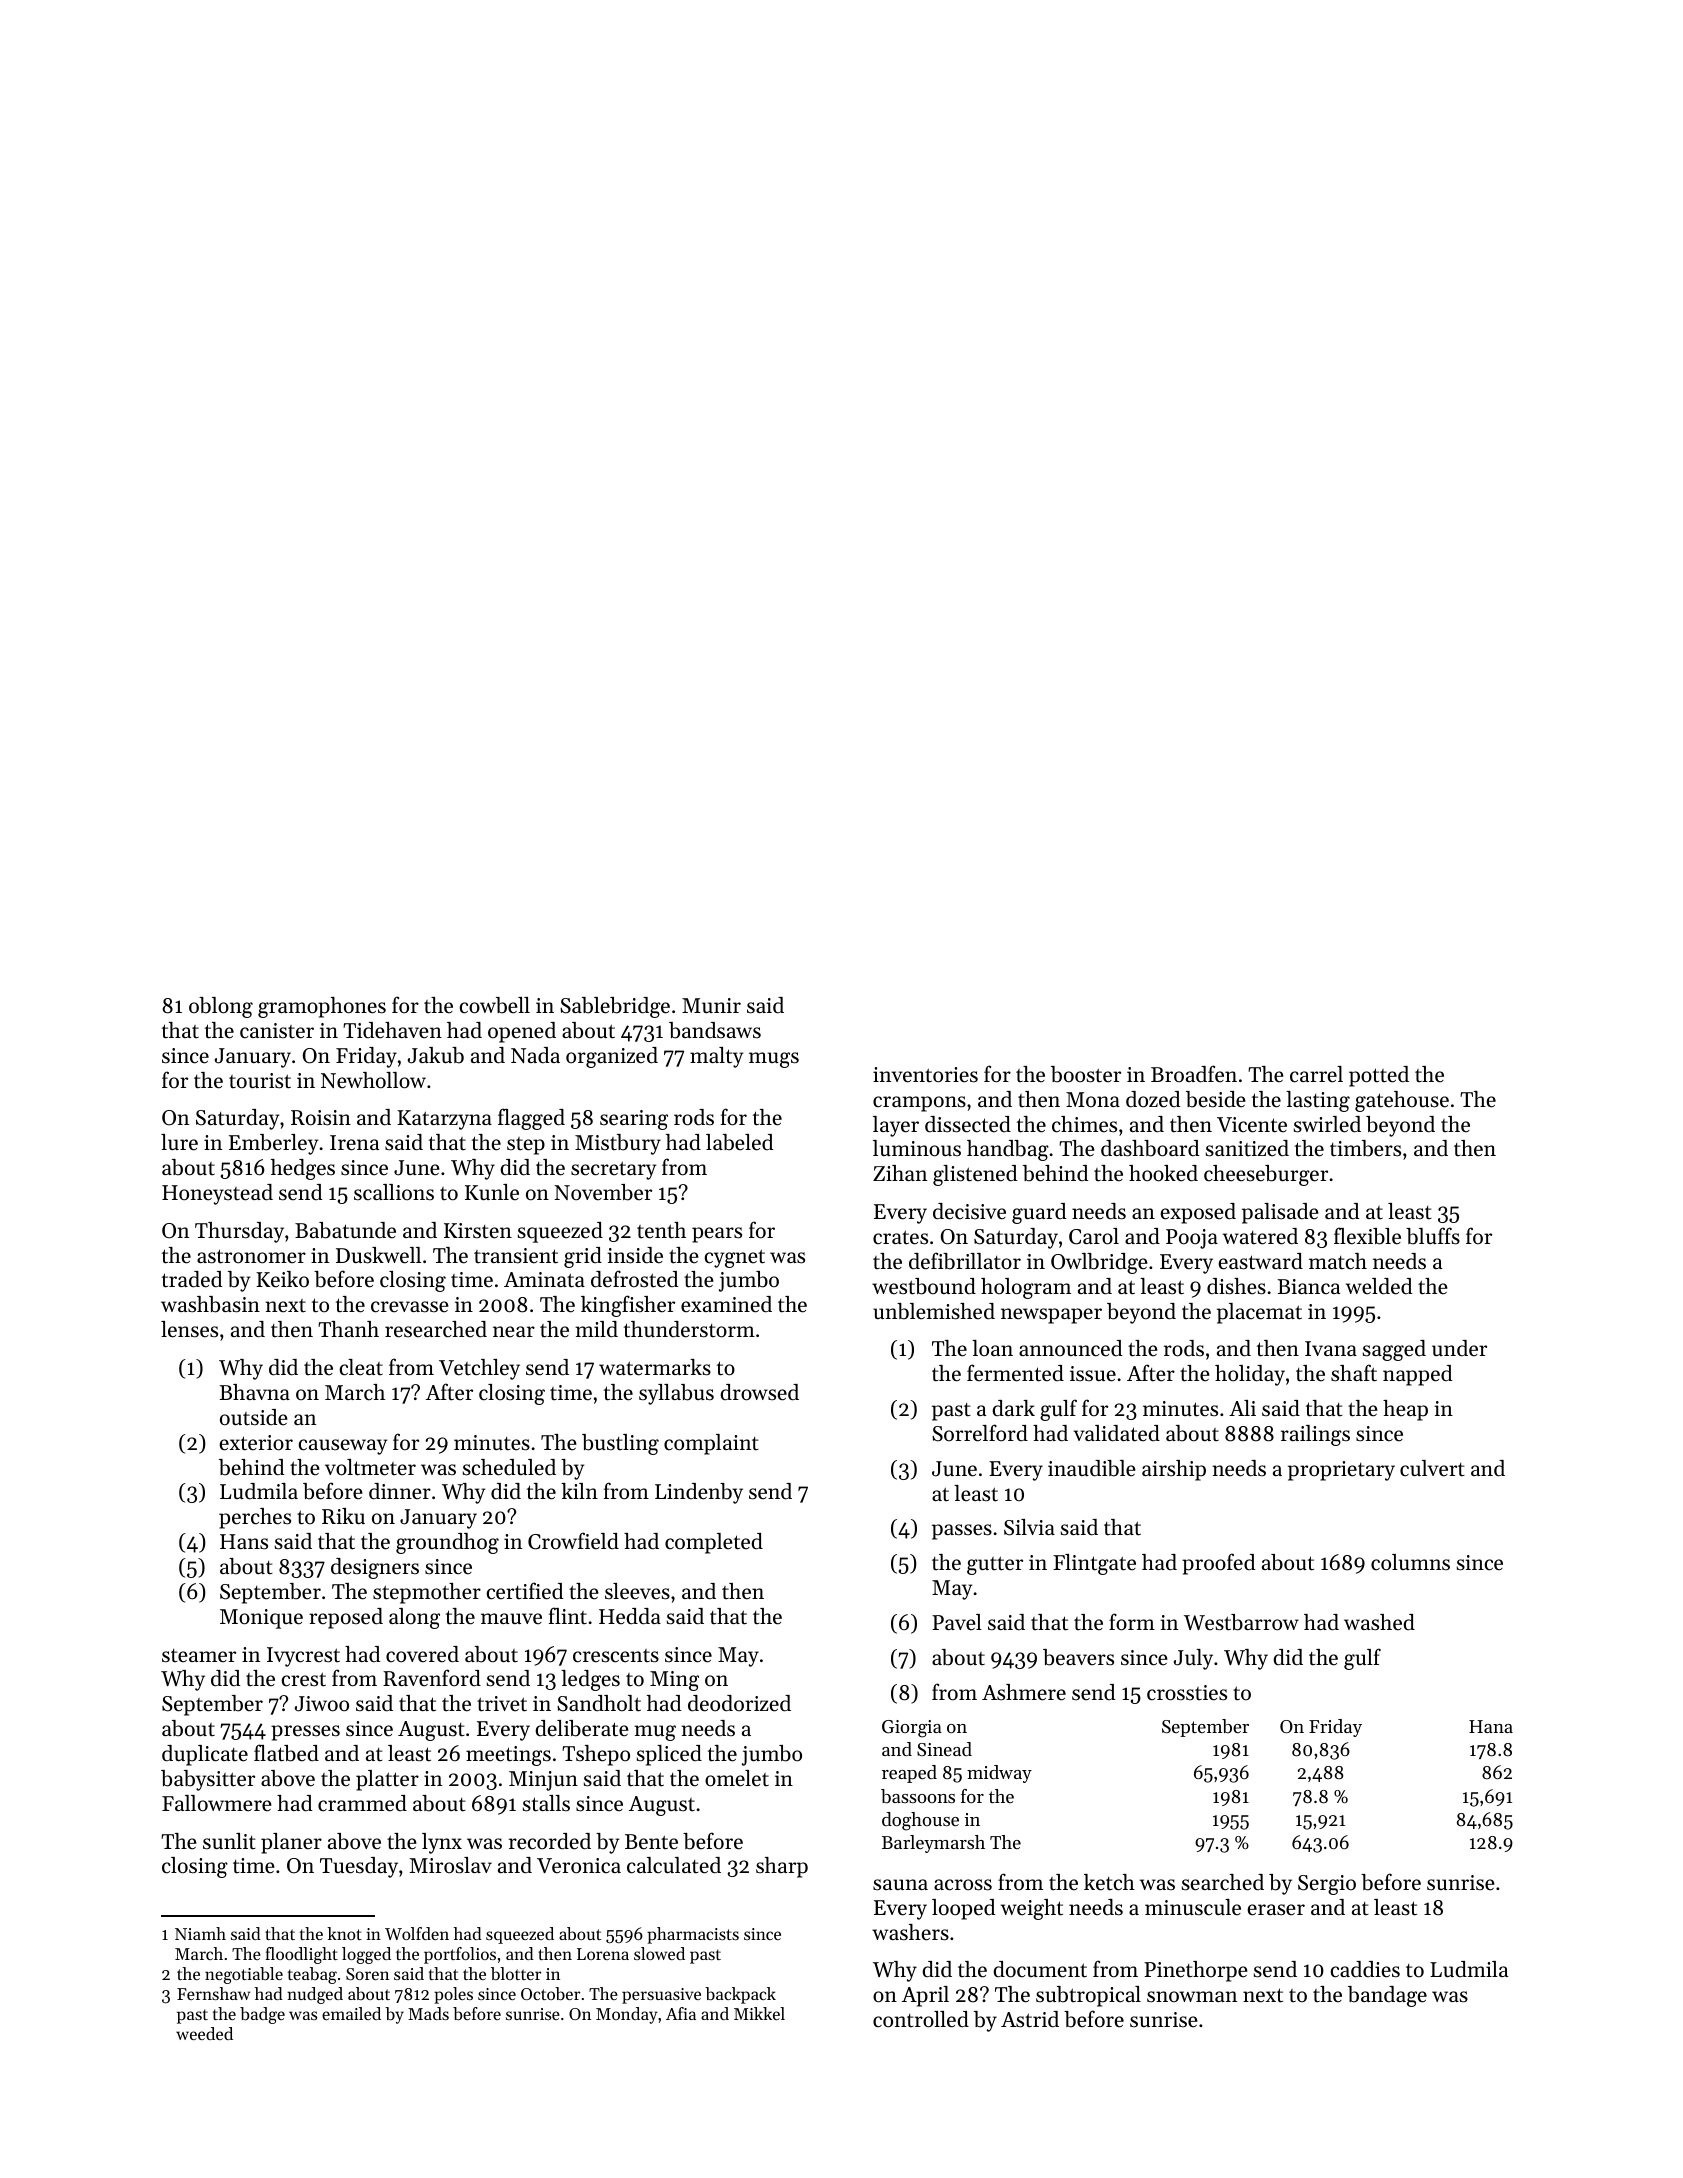 This screenshot has height=2178, width=1683. What do you see at coordinates (1316, 1074) in the screenshot?
I see `carrel` at bounding box center [1316, 1074].
